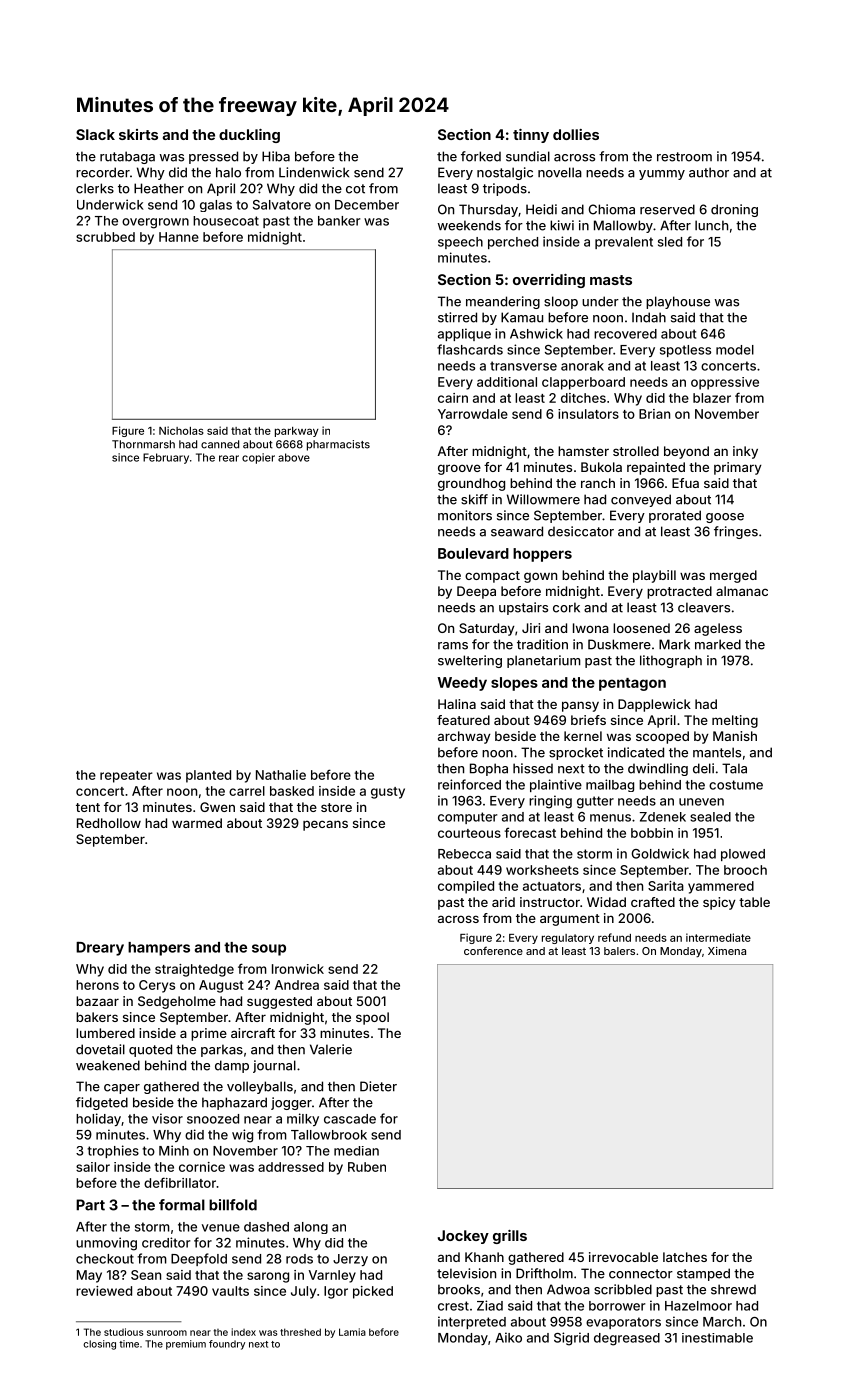  What do you see at coordinates (186, 1345) in the screenshot?
I see `premium` at bounding box center [186, 1345].
